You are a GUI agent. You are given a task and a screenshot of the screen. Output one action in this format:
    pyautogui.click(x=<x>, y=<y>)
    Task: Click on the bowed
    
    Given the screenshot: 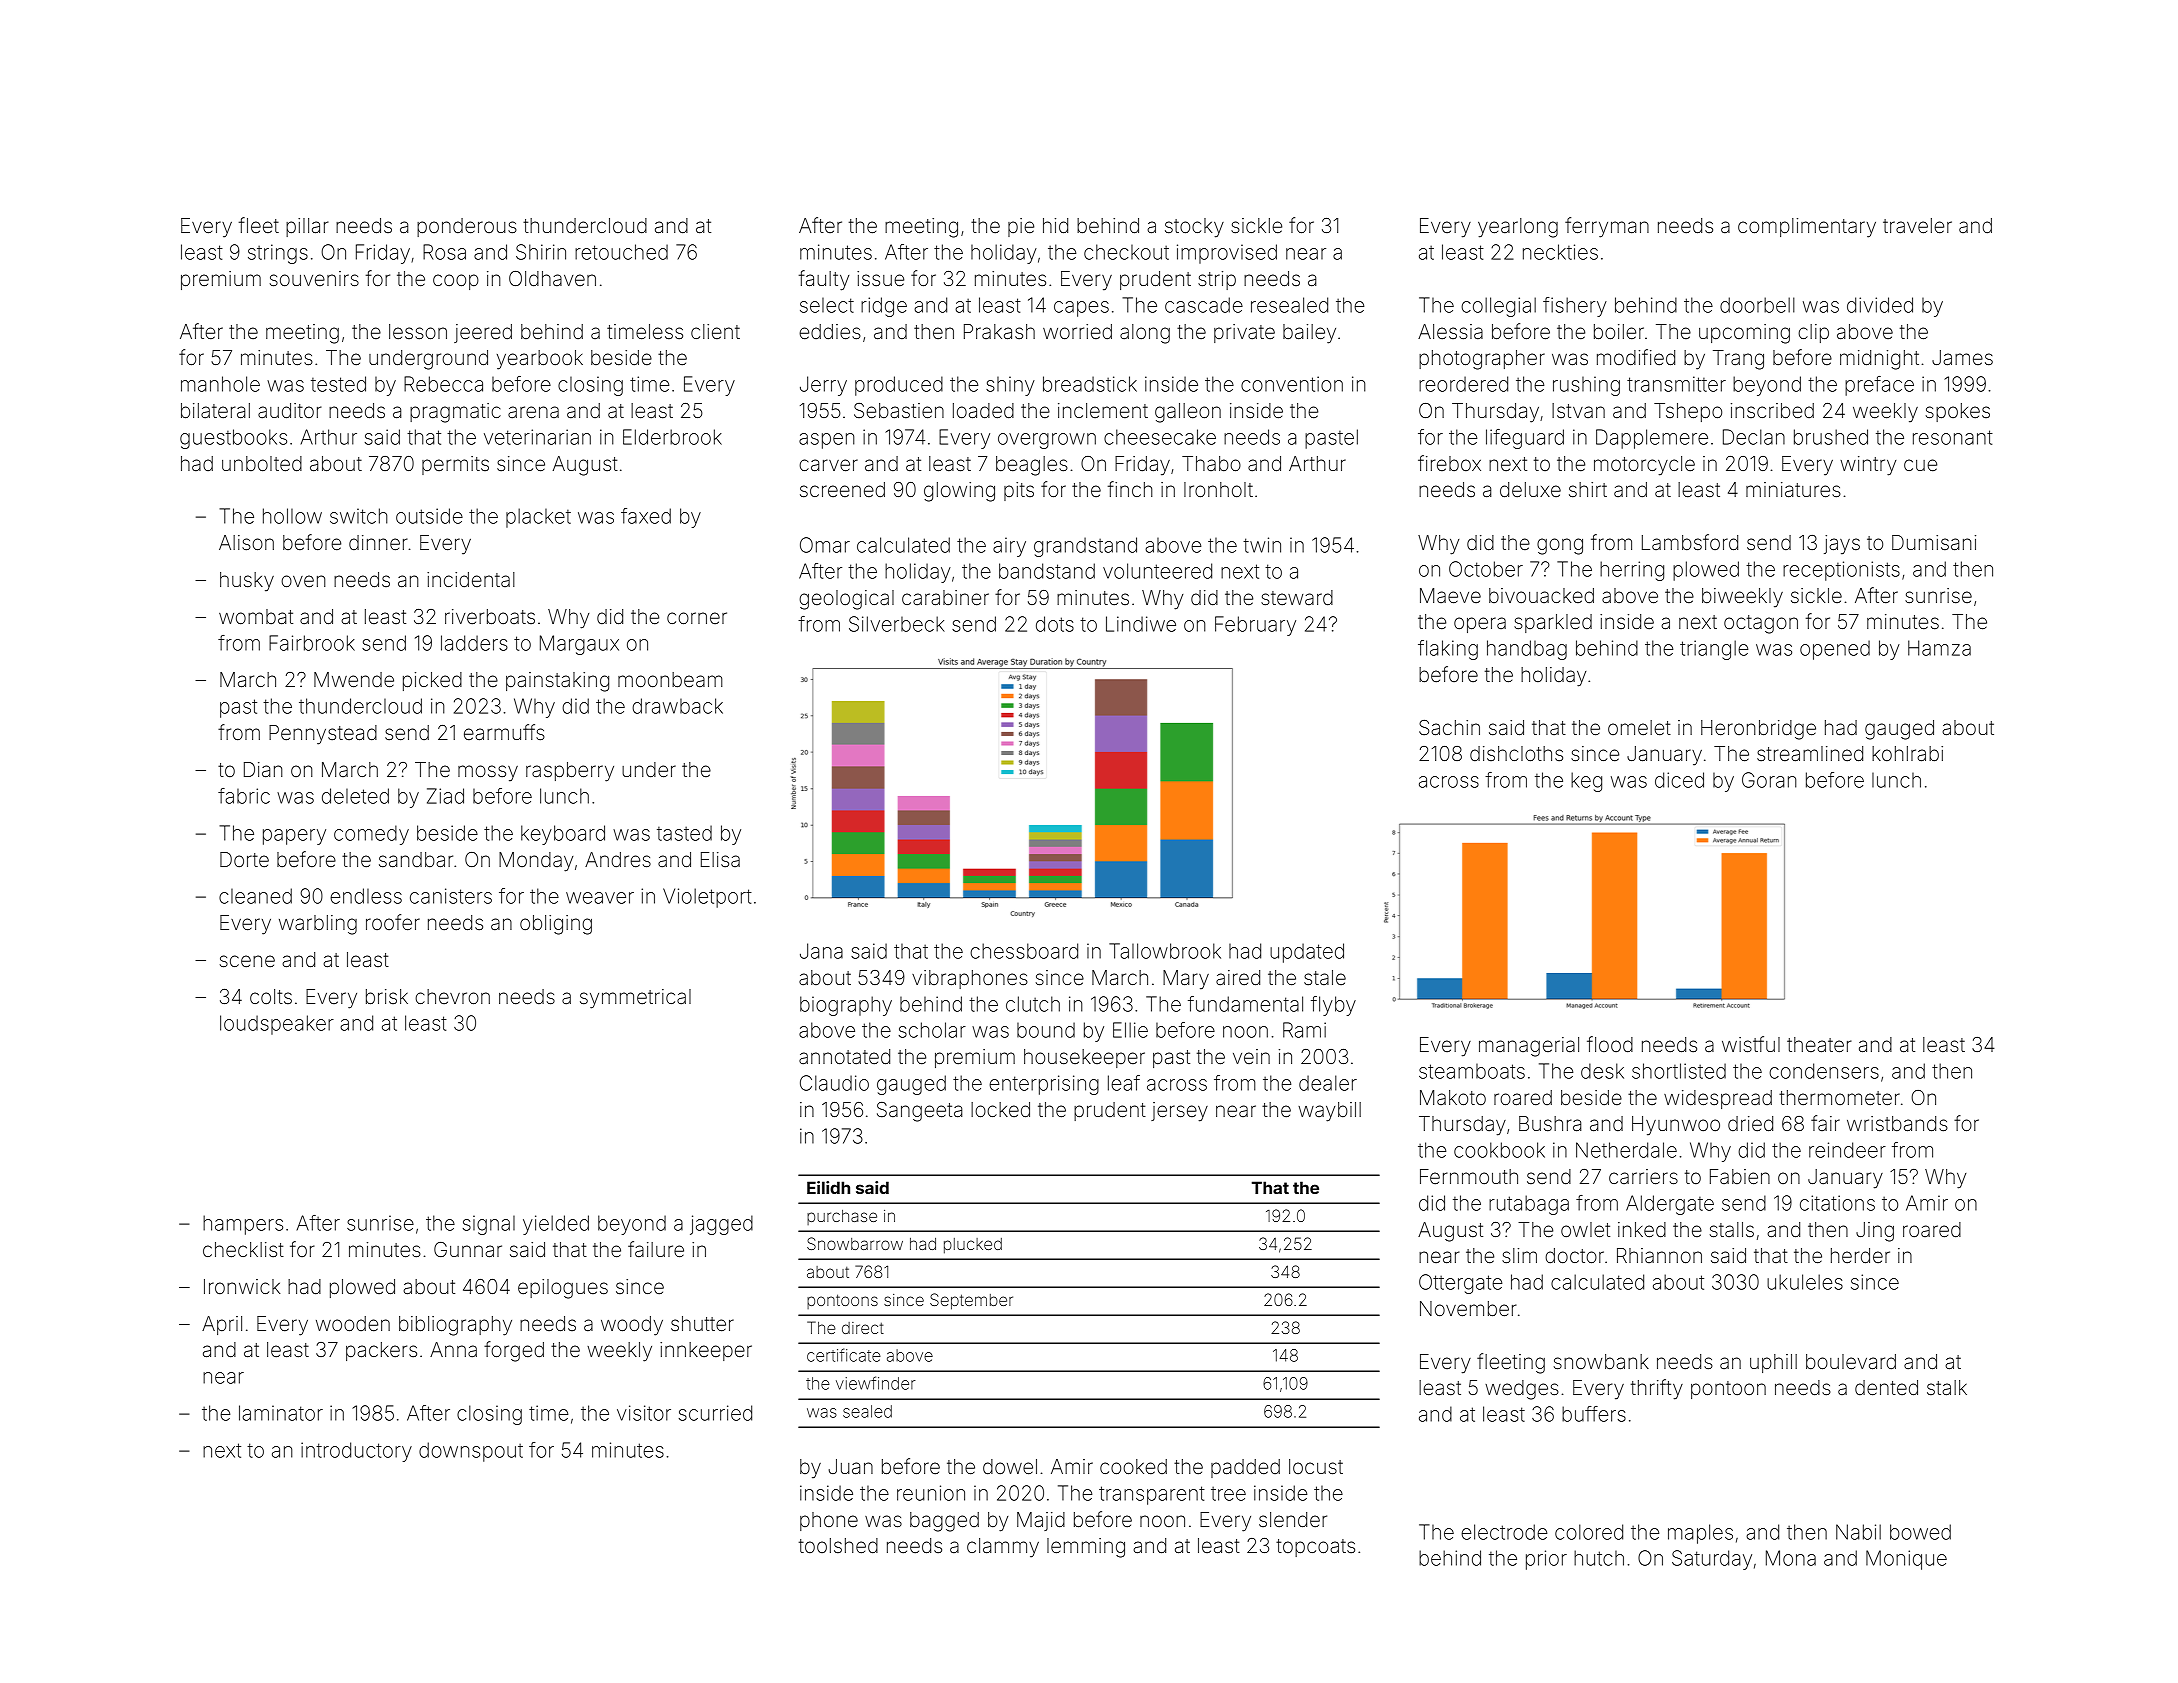 What is the action you would take?
    pyautogui.click(x=1920, y=1532)
